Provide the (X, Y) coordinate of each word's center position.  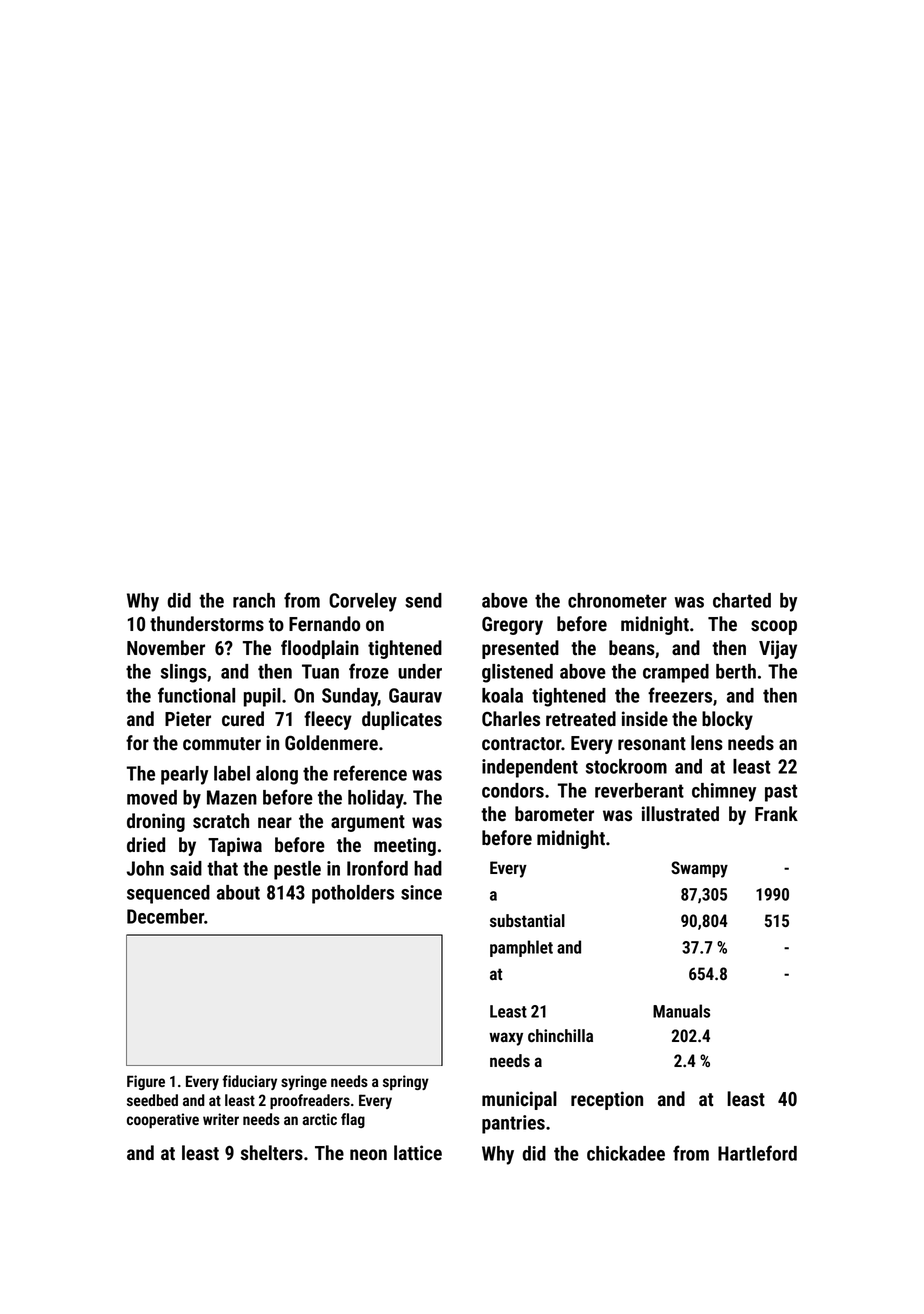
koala (502, 695)
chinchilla (560, 1035)
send (423, 600)
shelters (272, 1153)
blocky (727, 720)
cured (243, 719)
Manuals (681, 1011)
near (275, 823)
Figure (146, 1082)
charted (742, 600)
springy (406, 1082)
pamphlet (521, 948)
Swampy (699, 869)
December (165, 916)
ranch (254, 600)
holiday (376, 799)
